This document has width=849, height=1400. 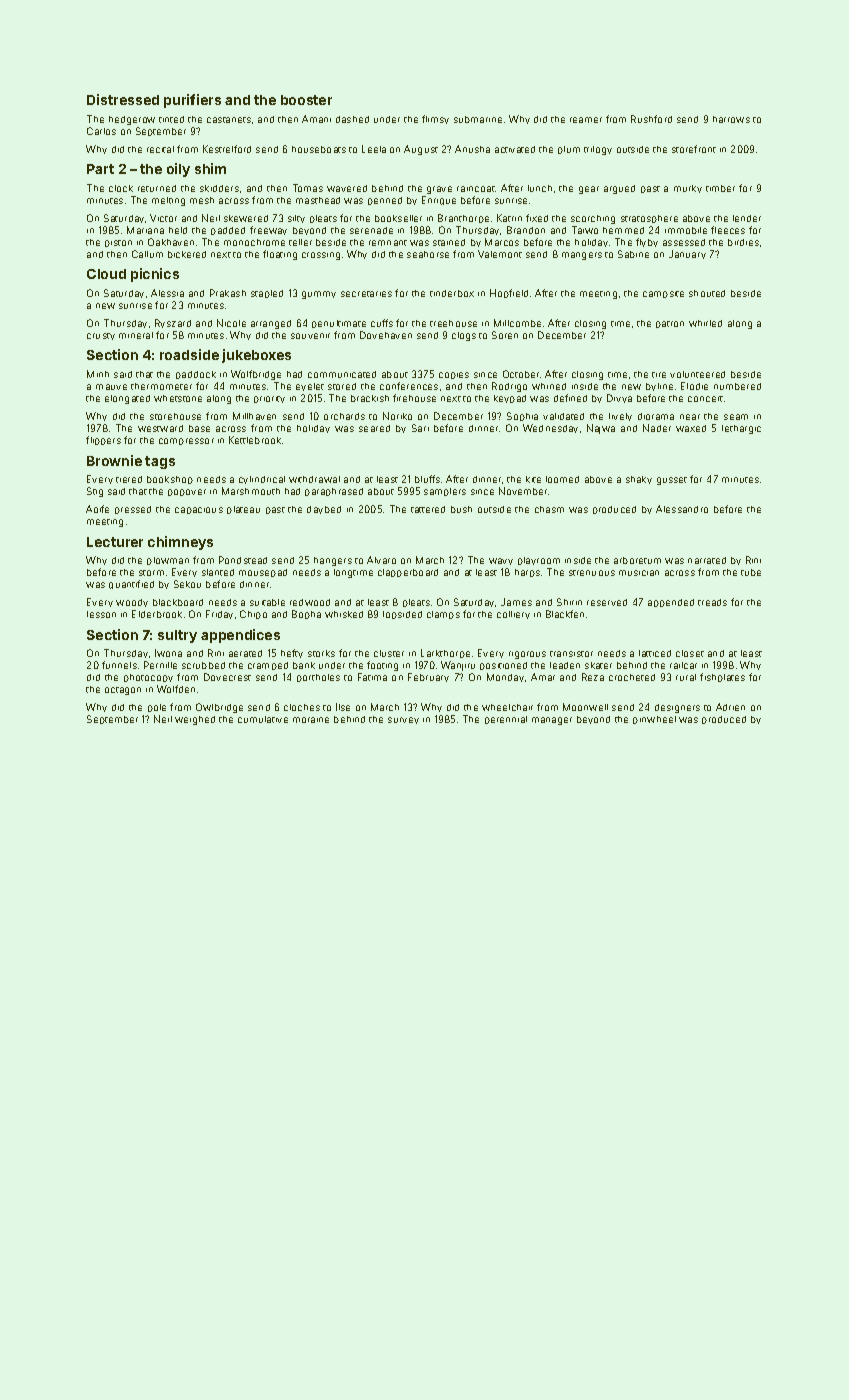 I want to click on chimneys, so click(x=180, y=543).
